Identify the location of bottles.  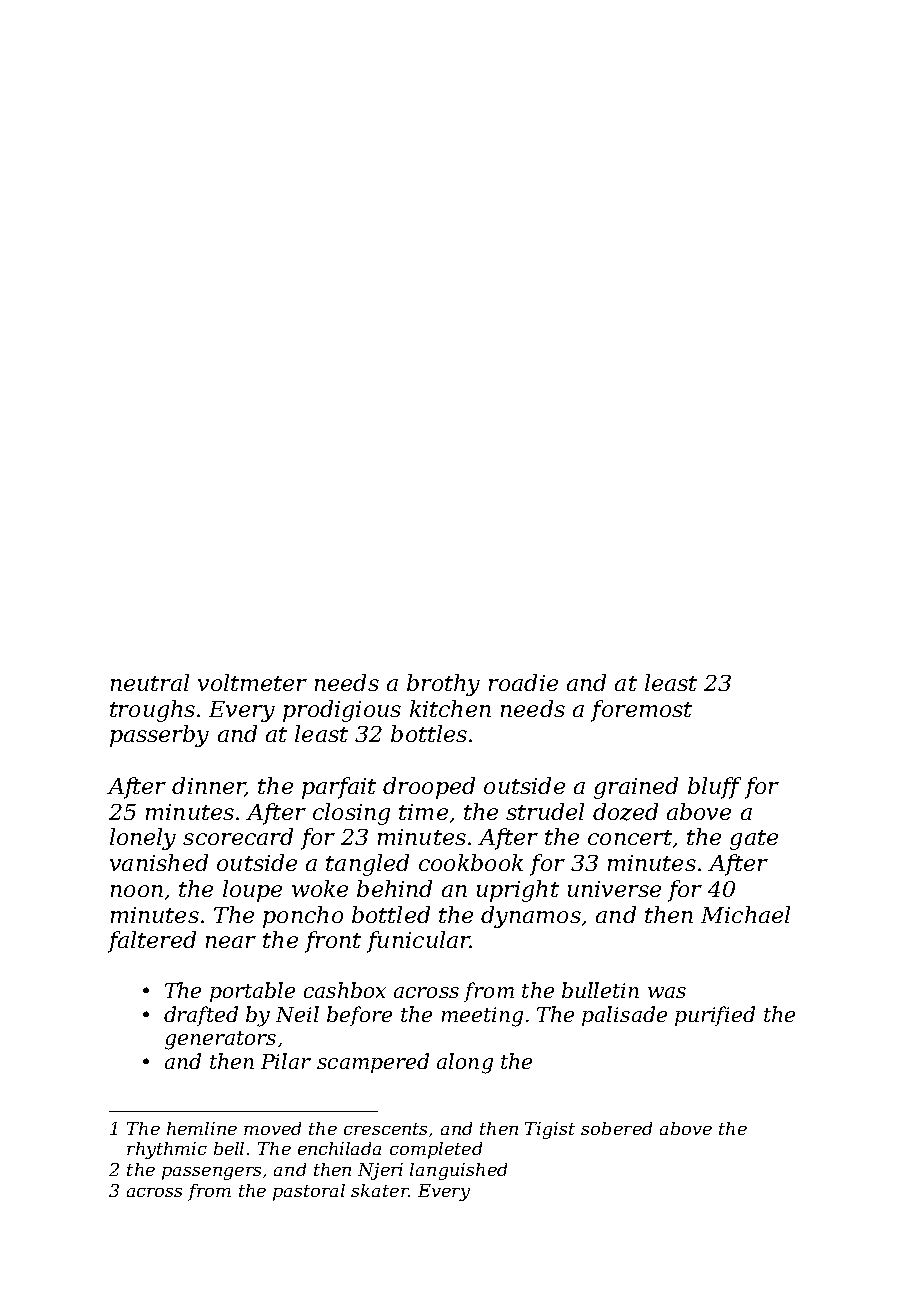
(429, 733).
